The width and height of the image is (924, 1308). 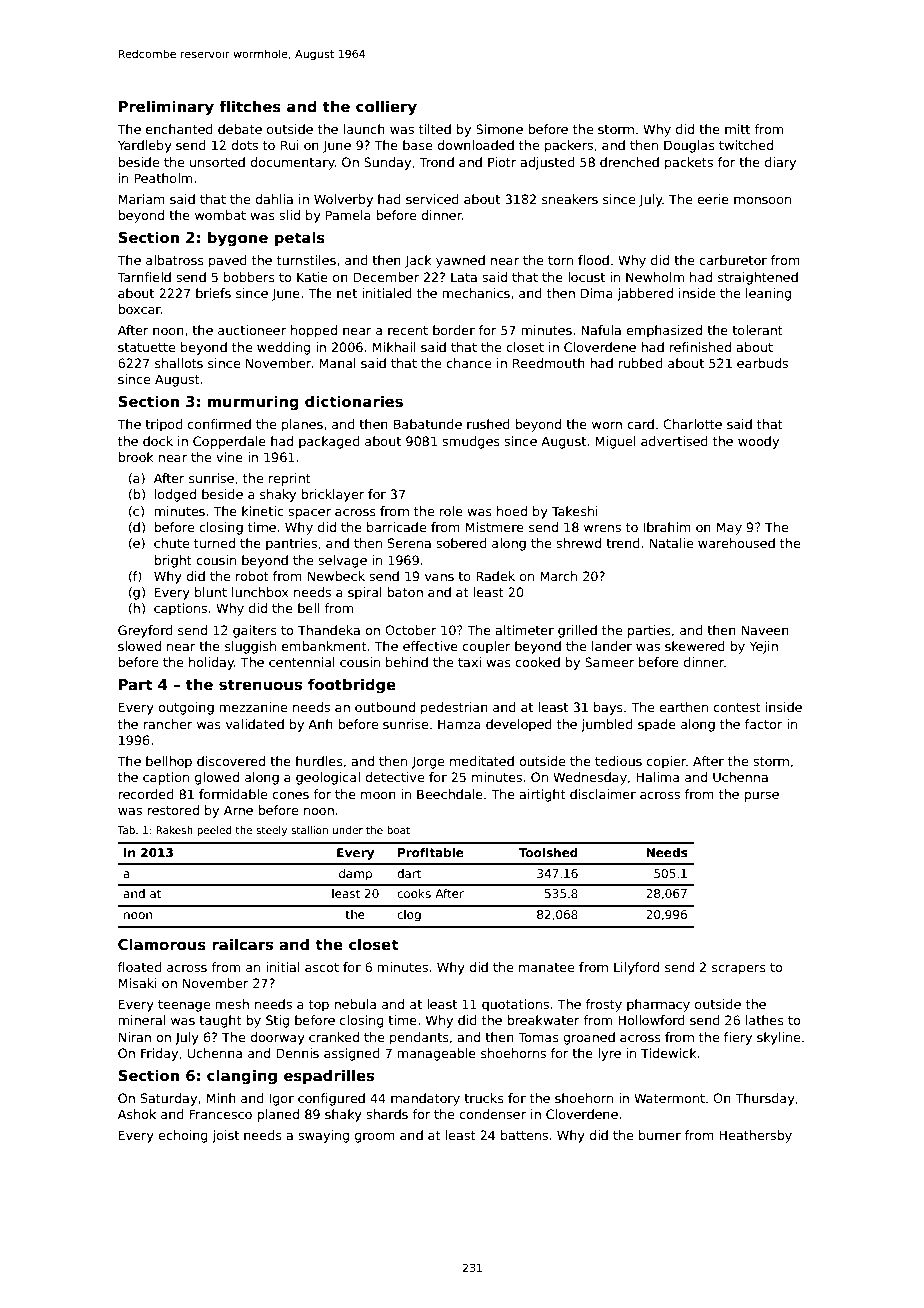 I want to click on planes, so click(x=302, y=425).
